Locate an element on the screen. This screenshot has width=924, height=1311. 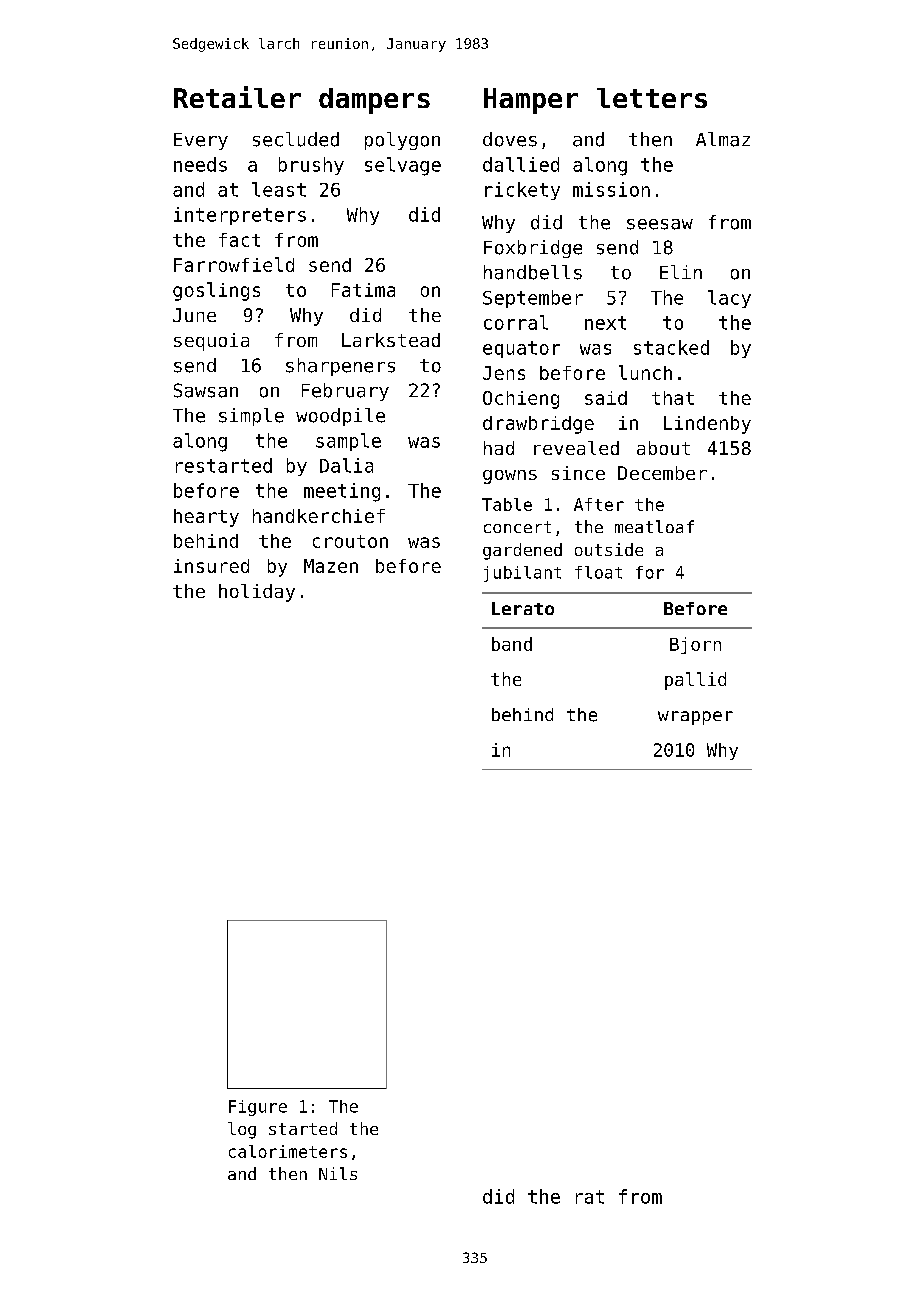
seesaw is located at coordinates (660, 224).
